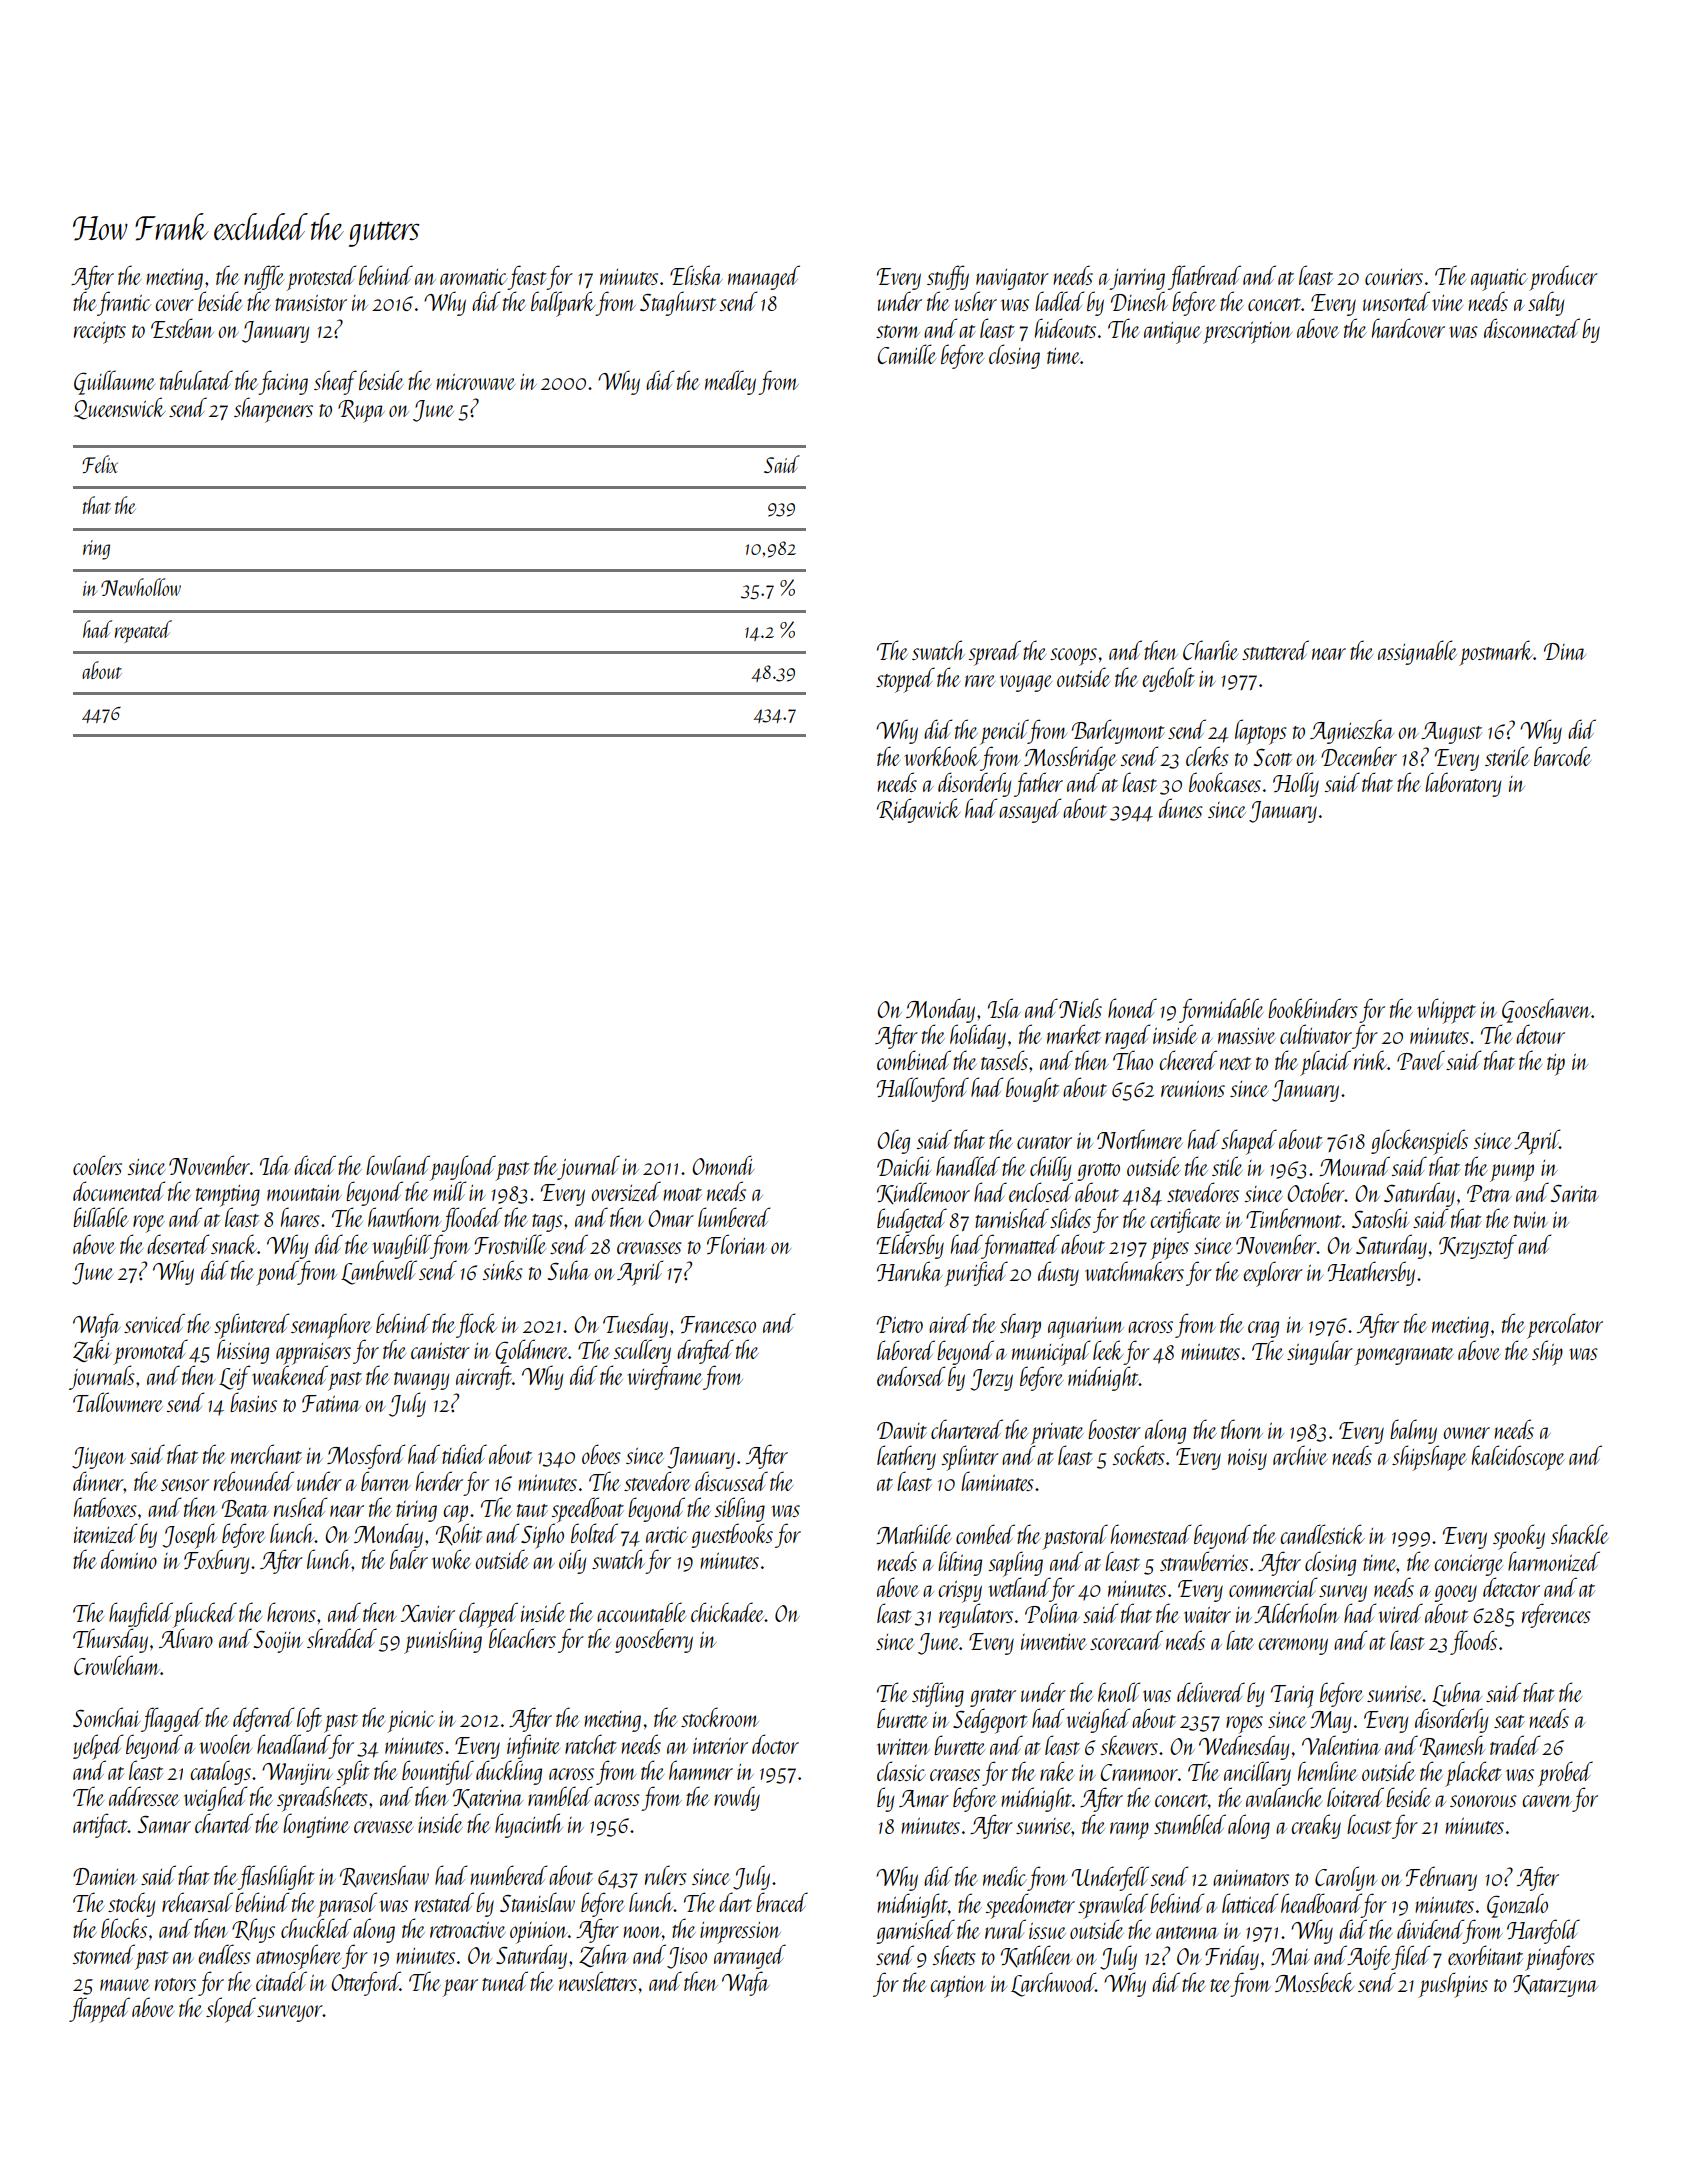  Describe the element at coordinates (901, 1771) in the screenshot. I see `classic` at that location.
